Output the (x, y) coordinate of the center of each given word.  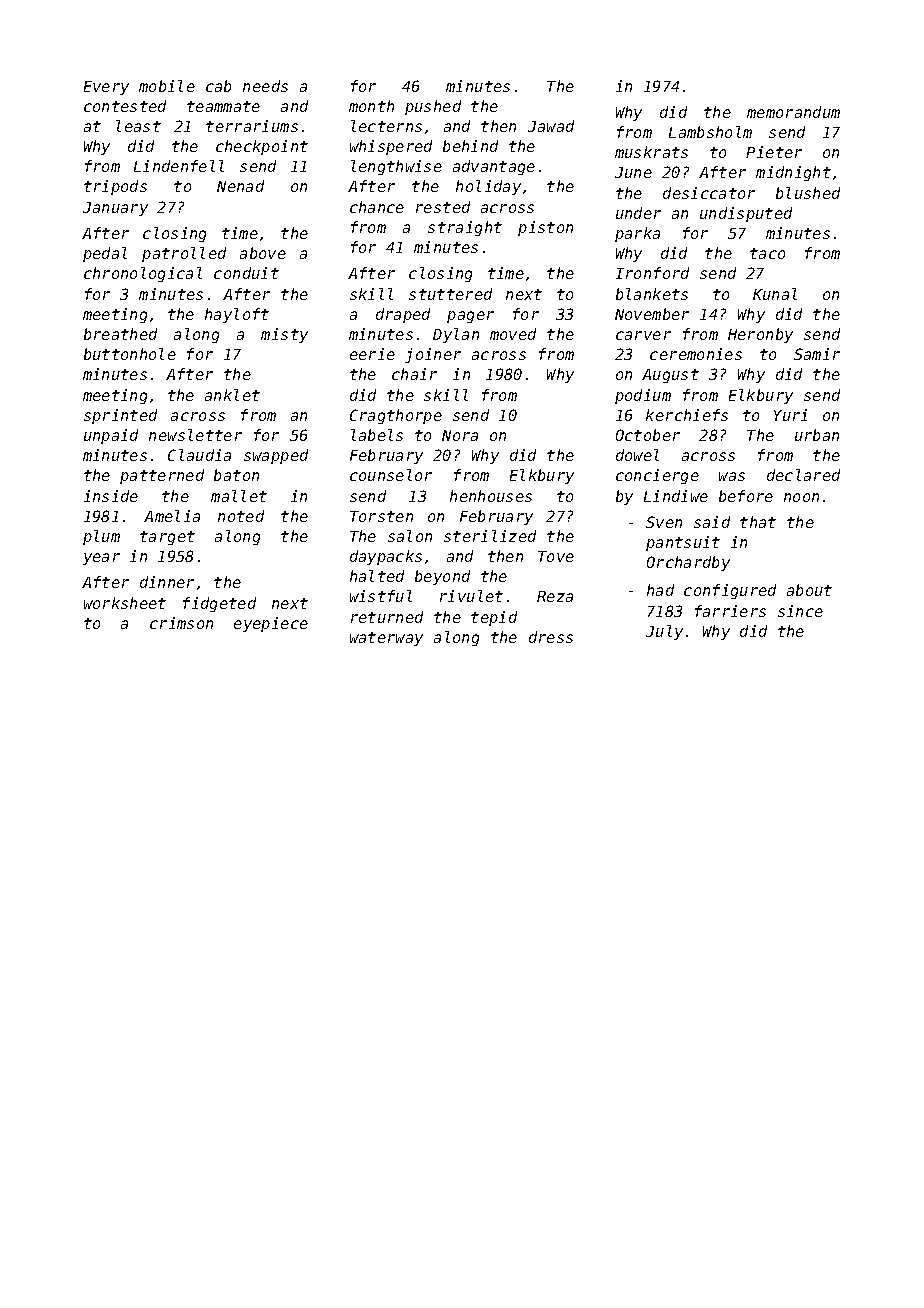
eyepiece (271, 624)
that (758, 522)
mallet (239, 496)
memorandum (793, 112)
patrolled (184, 254)
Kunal (775, 294)
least (138, 126)
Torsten (381, 516)
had (660, 590)
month (371, 106)
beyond (442, 577)
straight (465, 228)
